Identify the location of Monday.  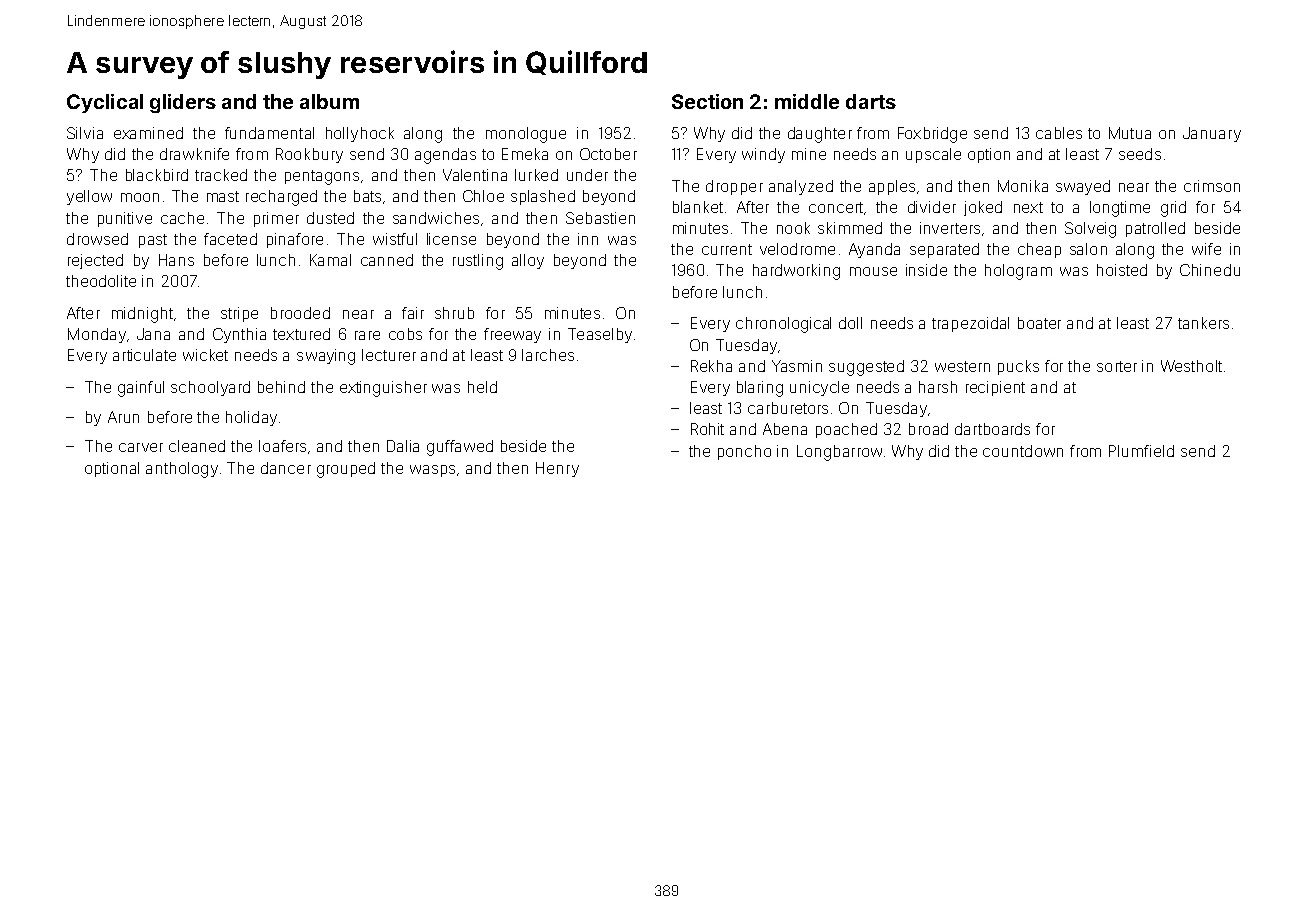
(97, 335).
